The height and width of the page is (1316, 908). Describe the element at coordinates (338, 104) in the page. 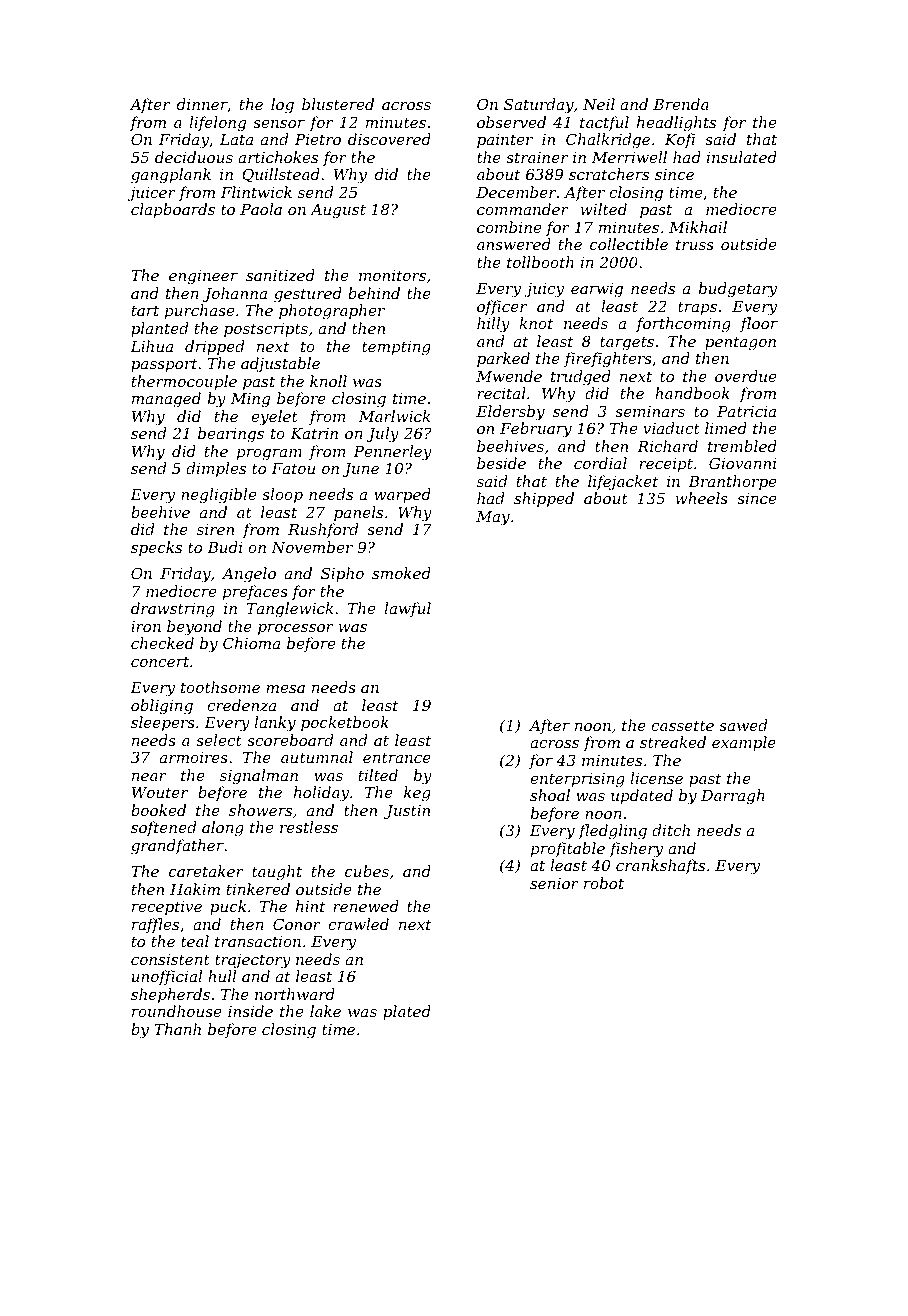

I see `blustered` at that location.
